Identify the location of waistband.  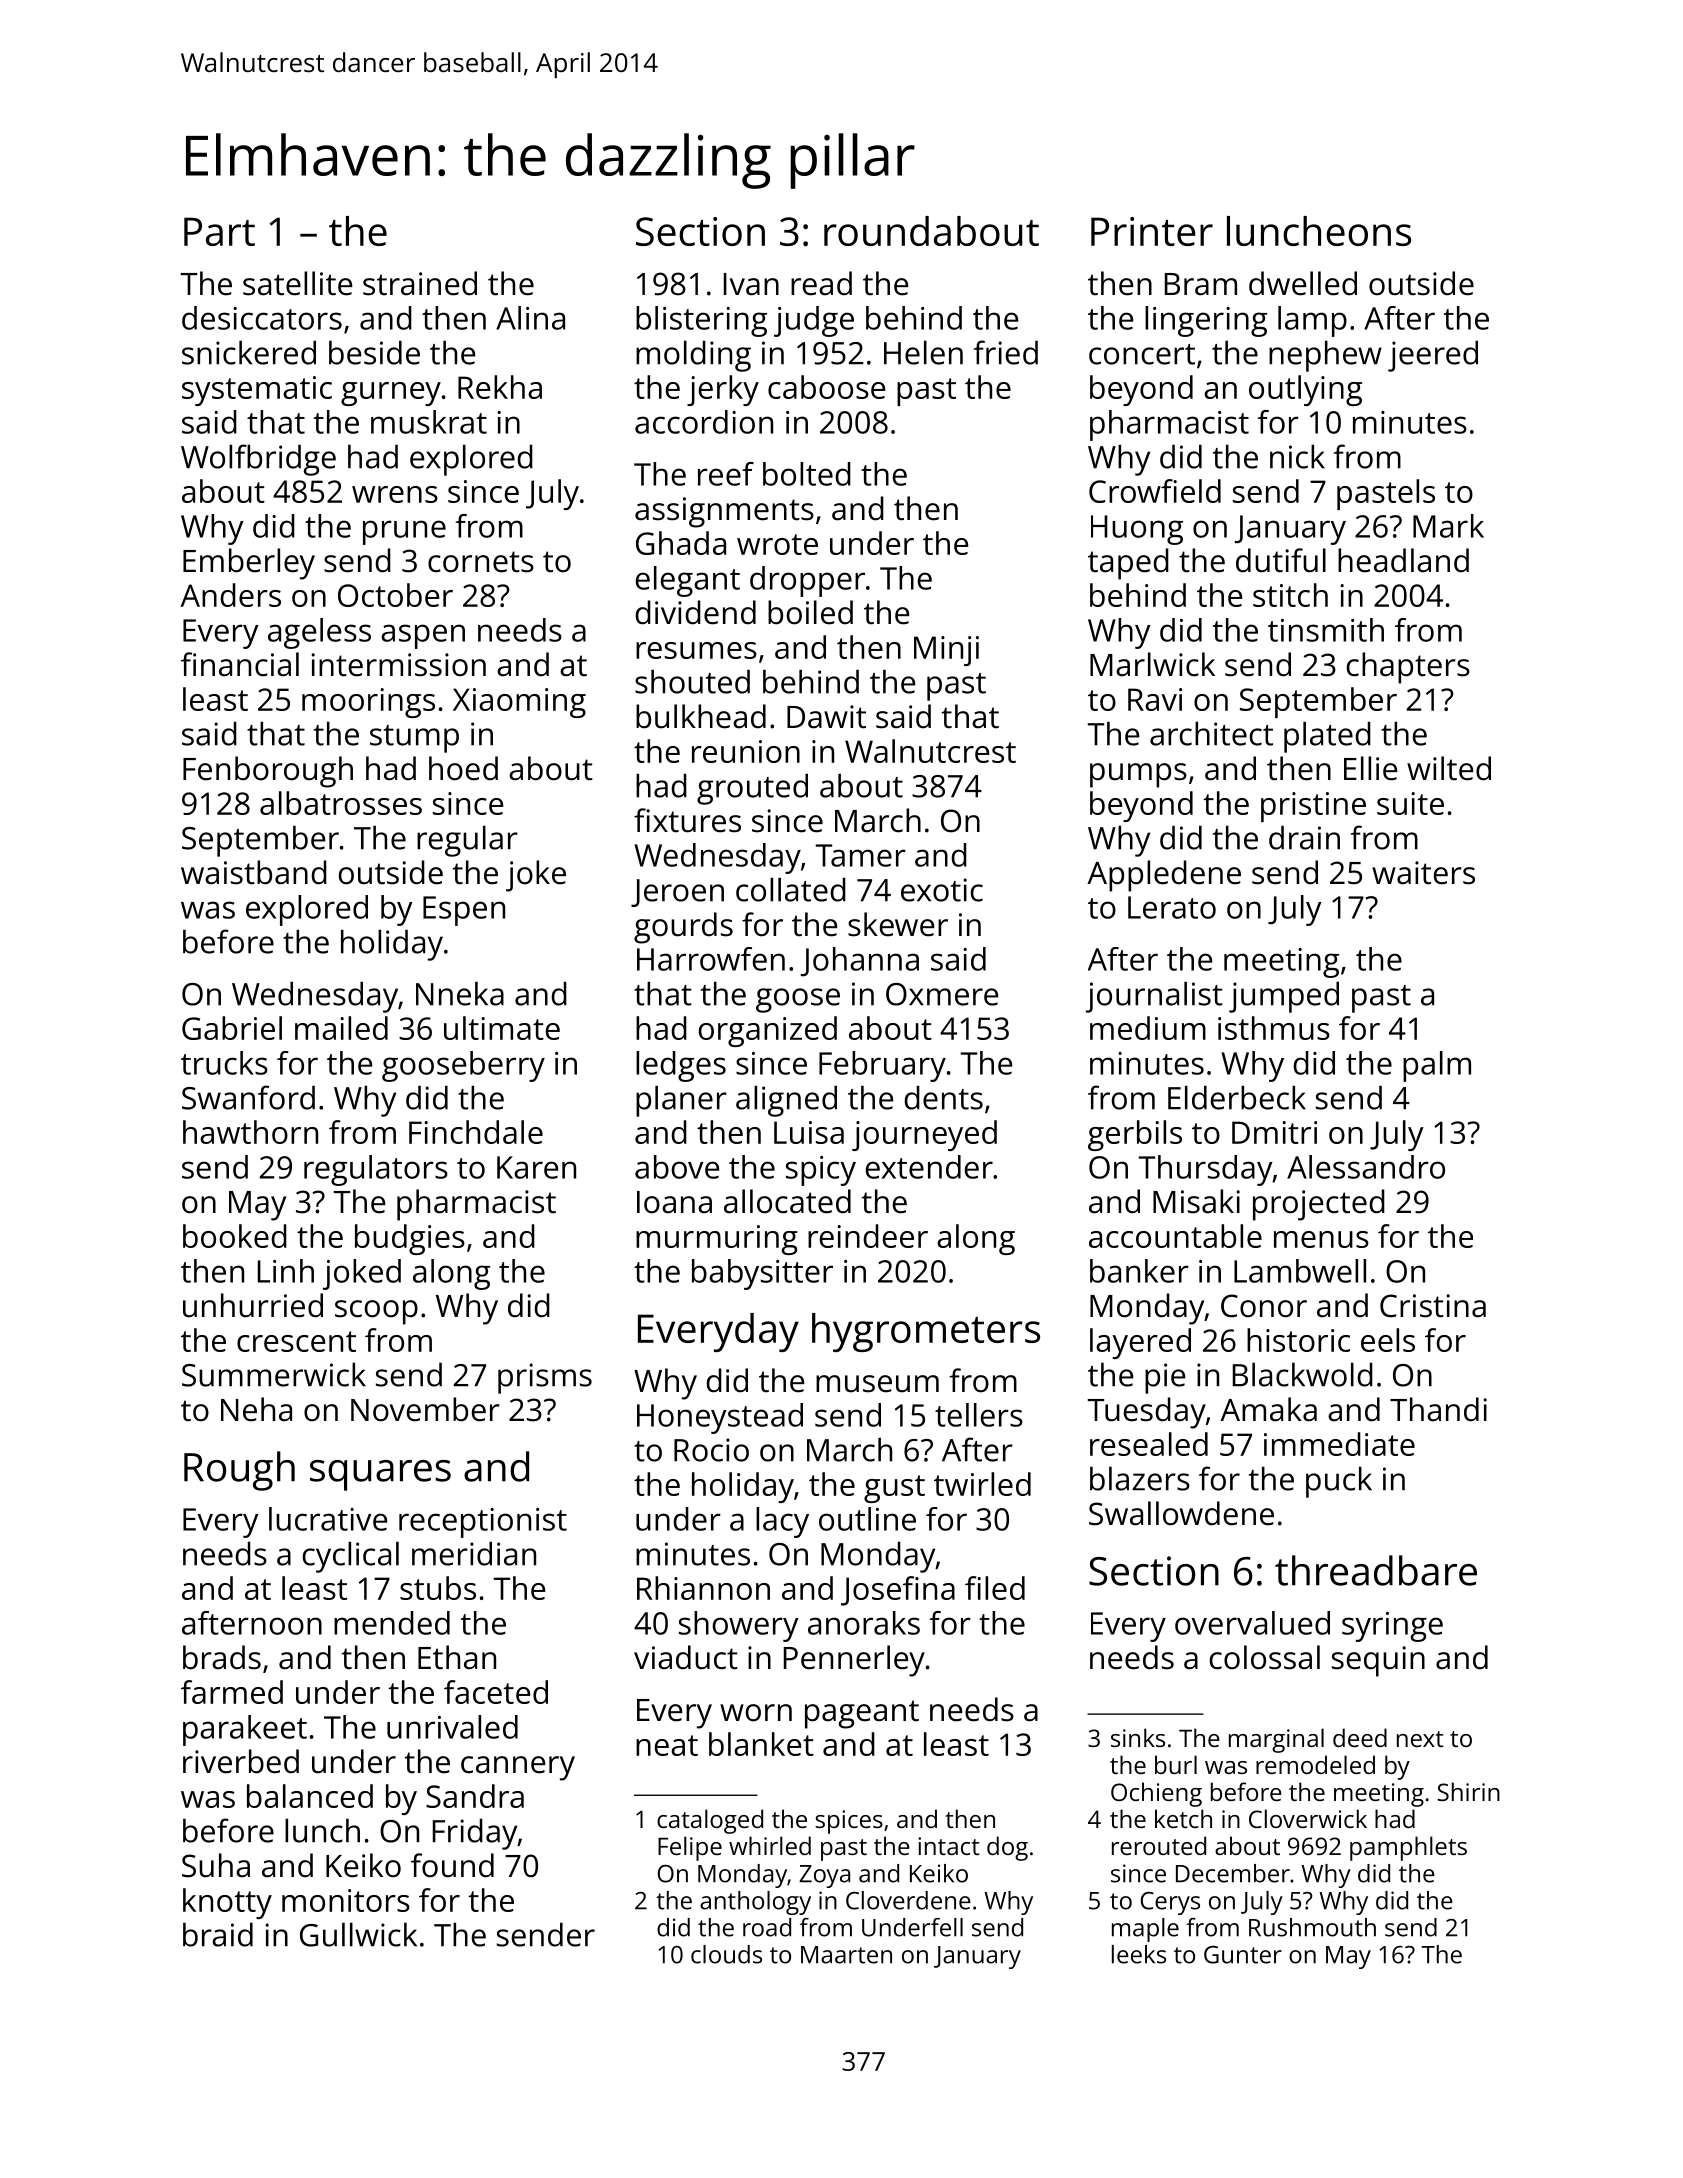
(254, 872).
